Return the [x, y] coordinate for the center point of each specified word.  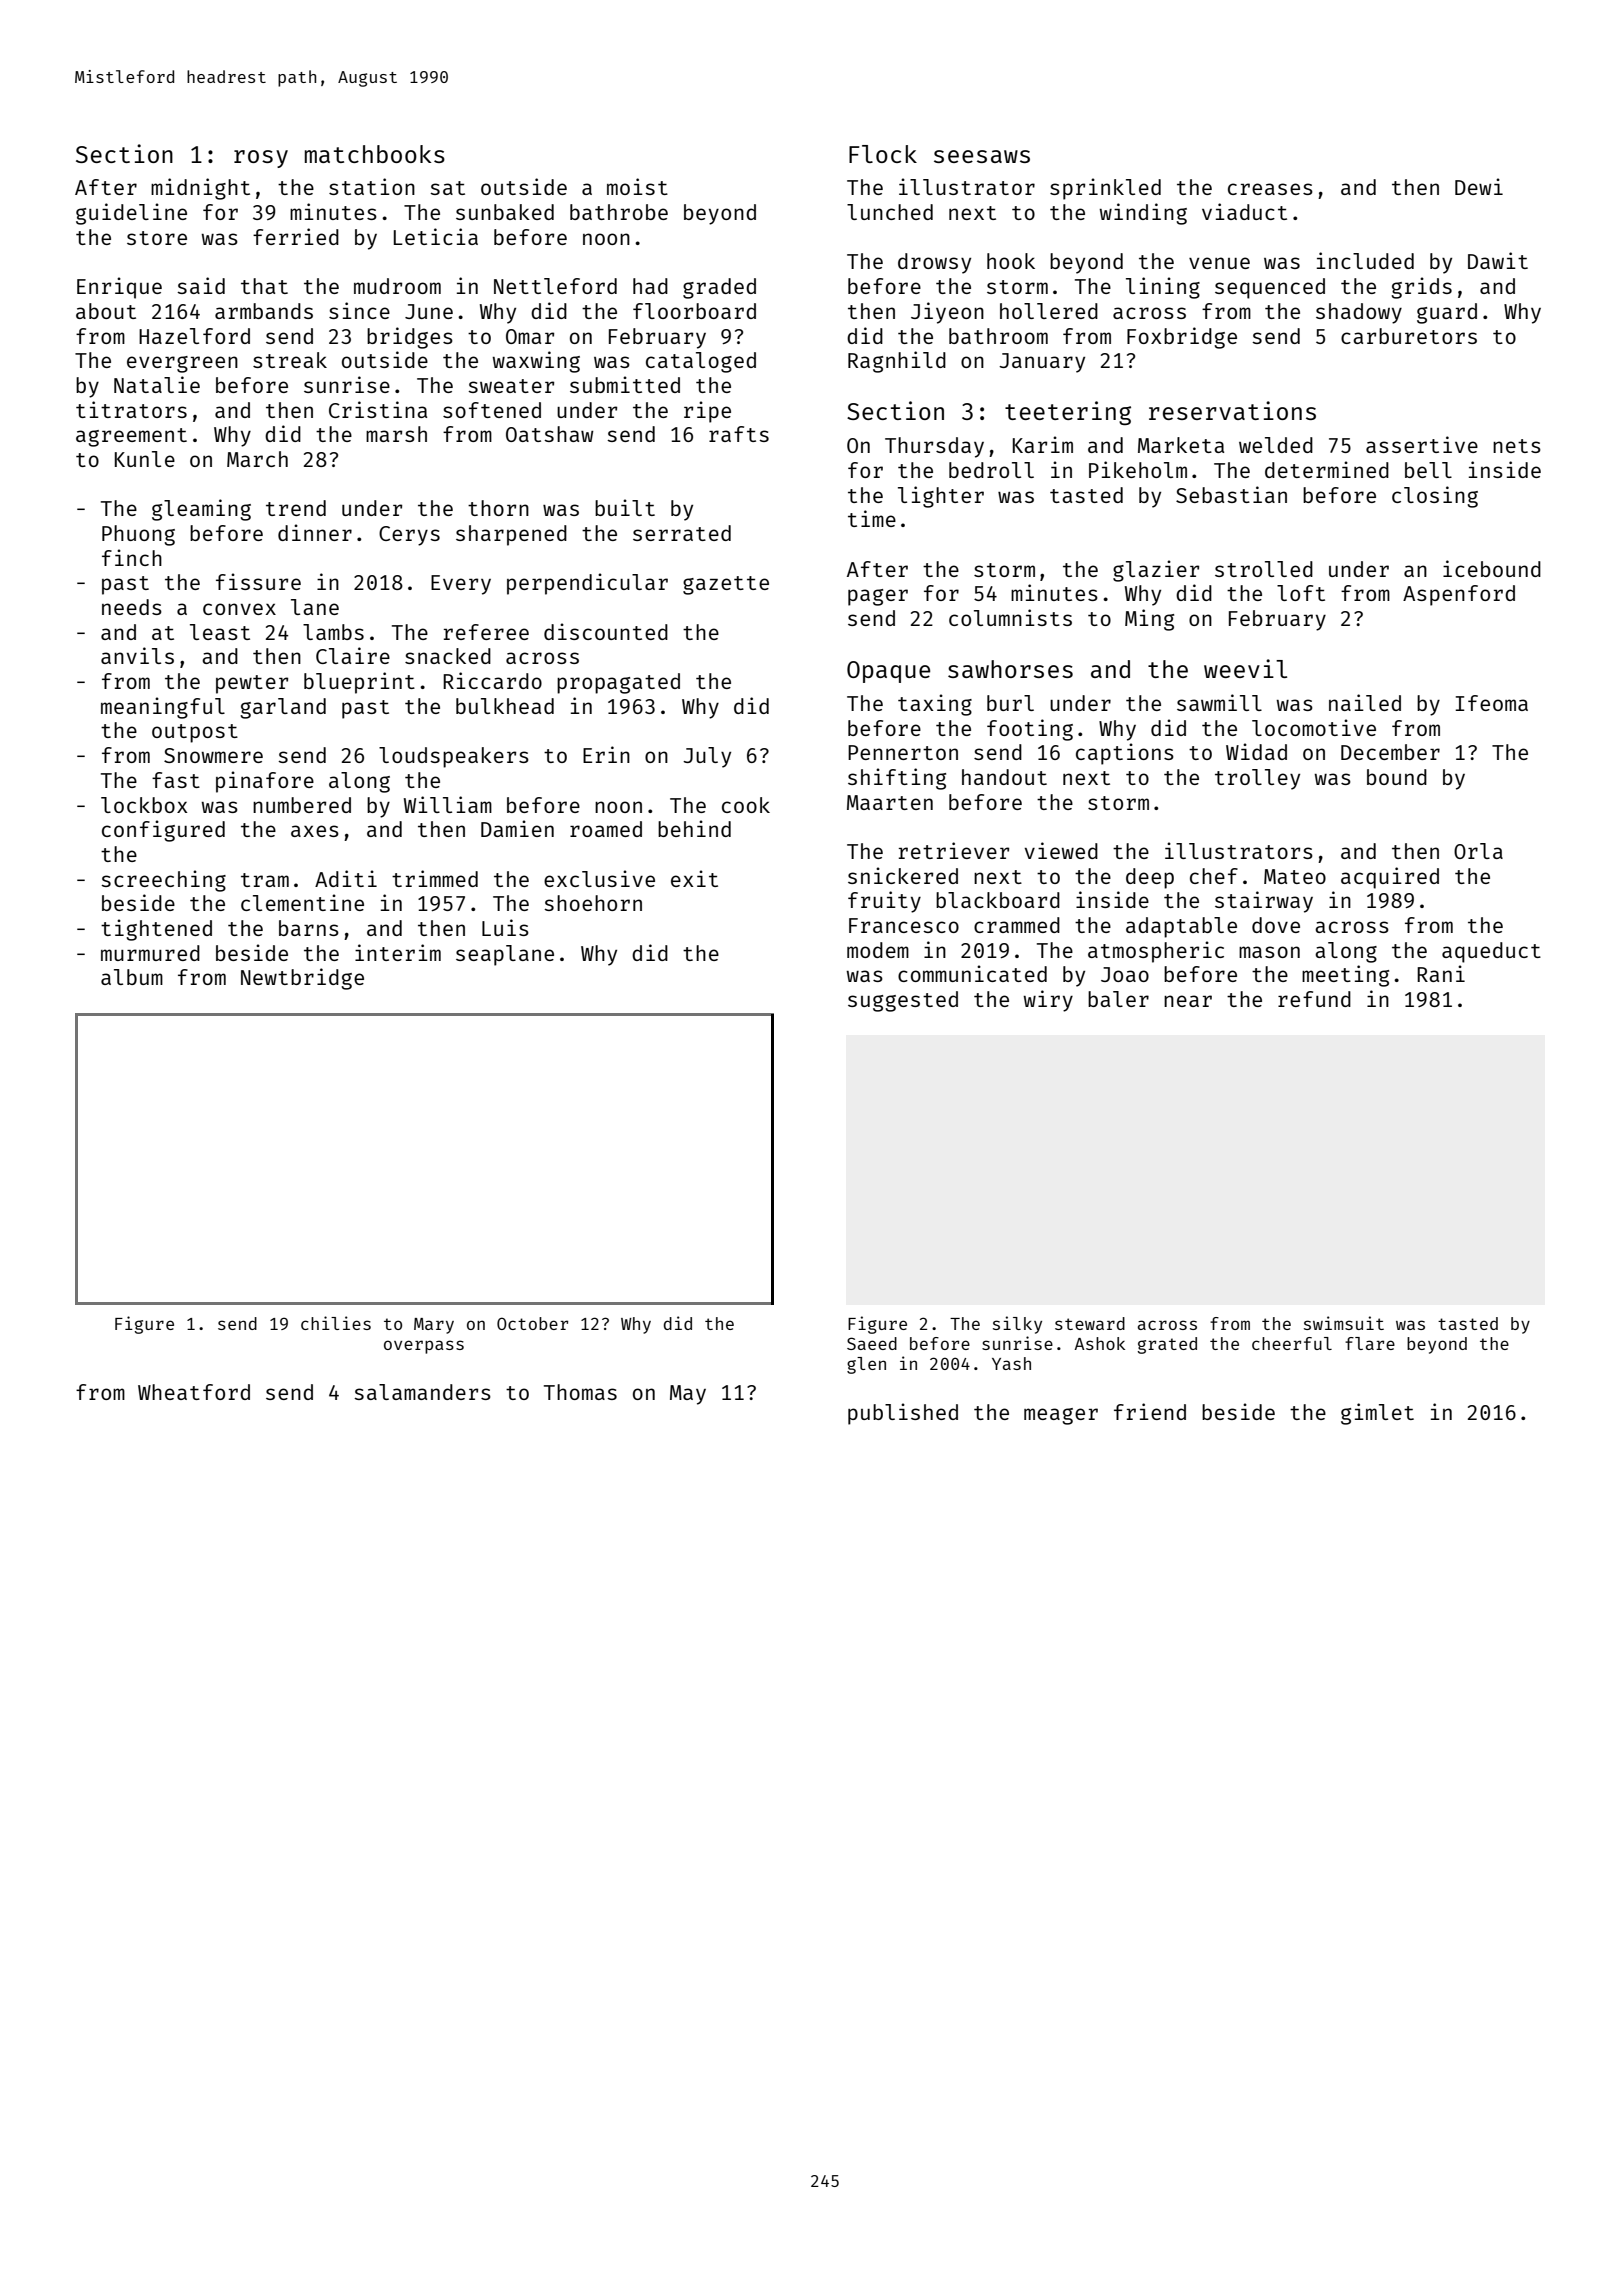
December [1390, 752]
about [106, 311]
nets [1517, 446]
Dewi [1479, 186]
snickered [903, 875]
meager [1061, 1416]
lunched [890, 212]
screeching [163, 881]
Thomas [580, 1392]
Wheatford [194, 1392]
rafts [739, 434]
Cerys [409, 536]
